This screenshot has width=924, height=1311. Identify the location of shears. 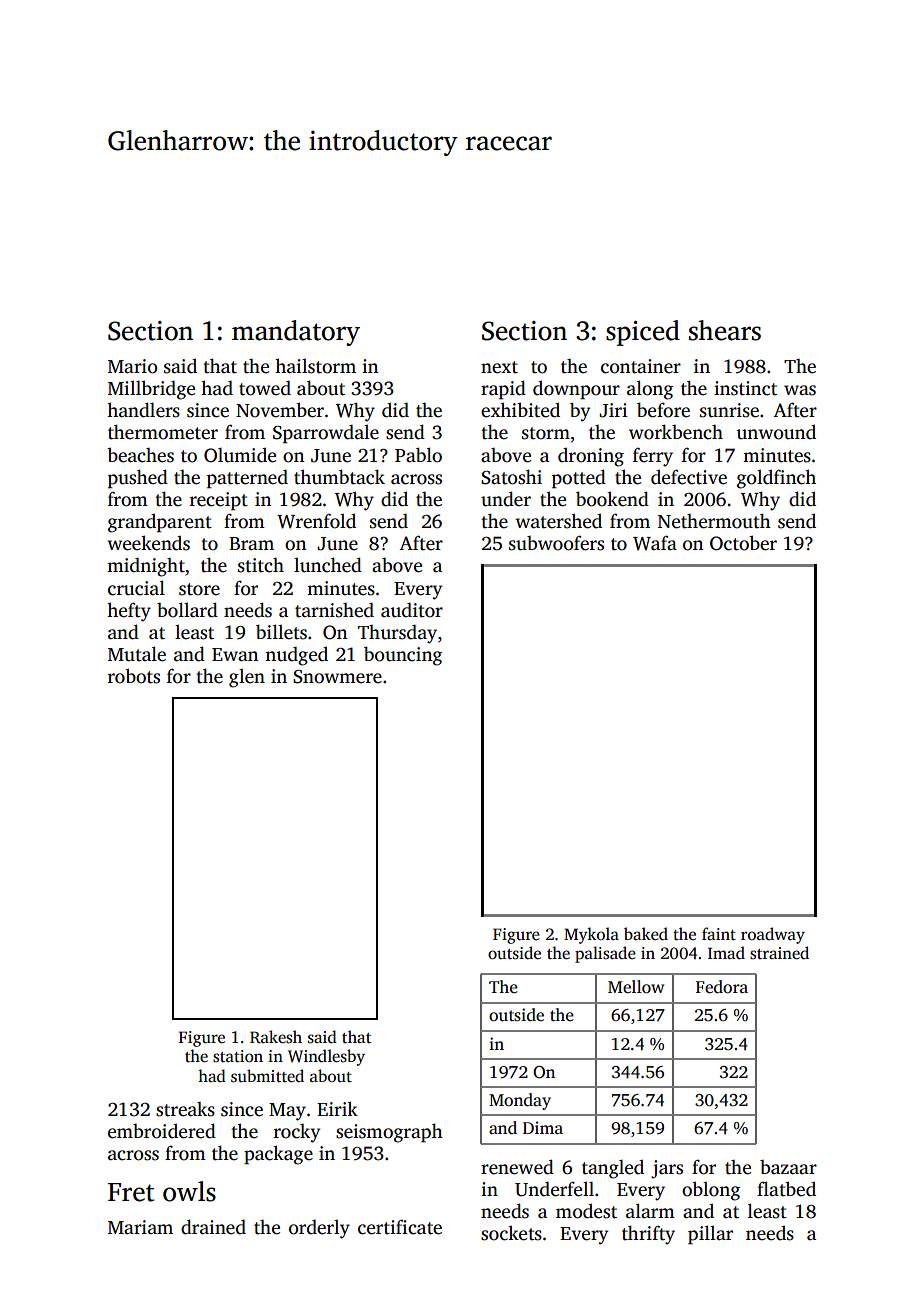
(725, 330).
